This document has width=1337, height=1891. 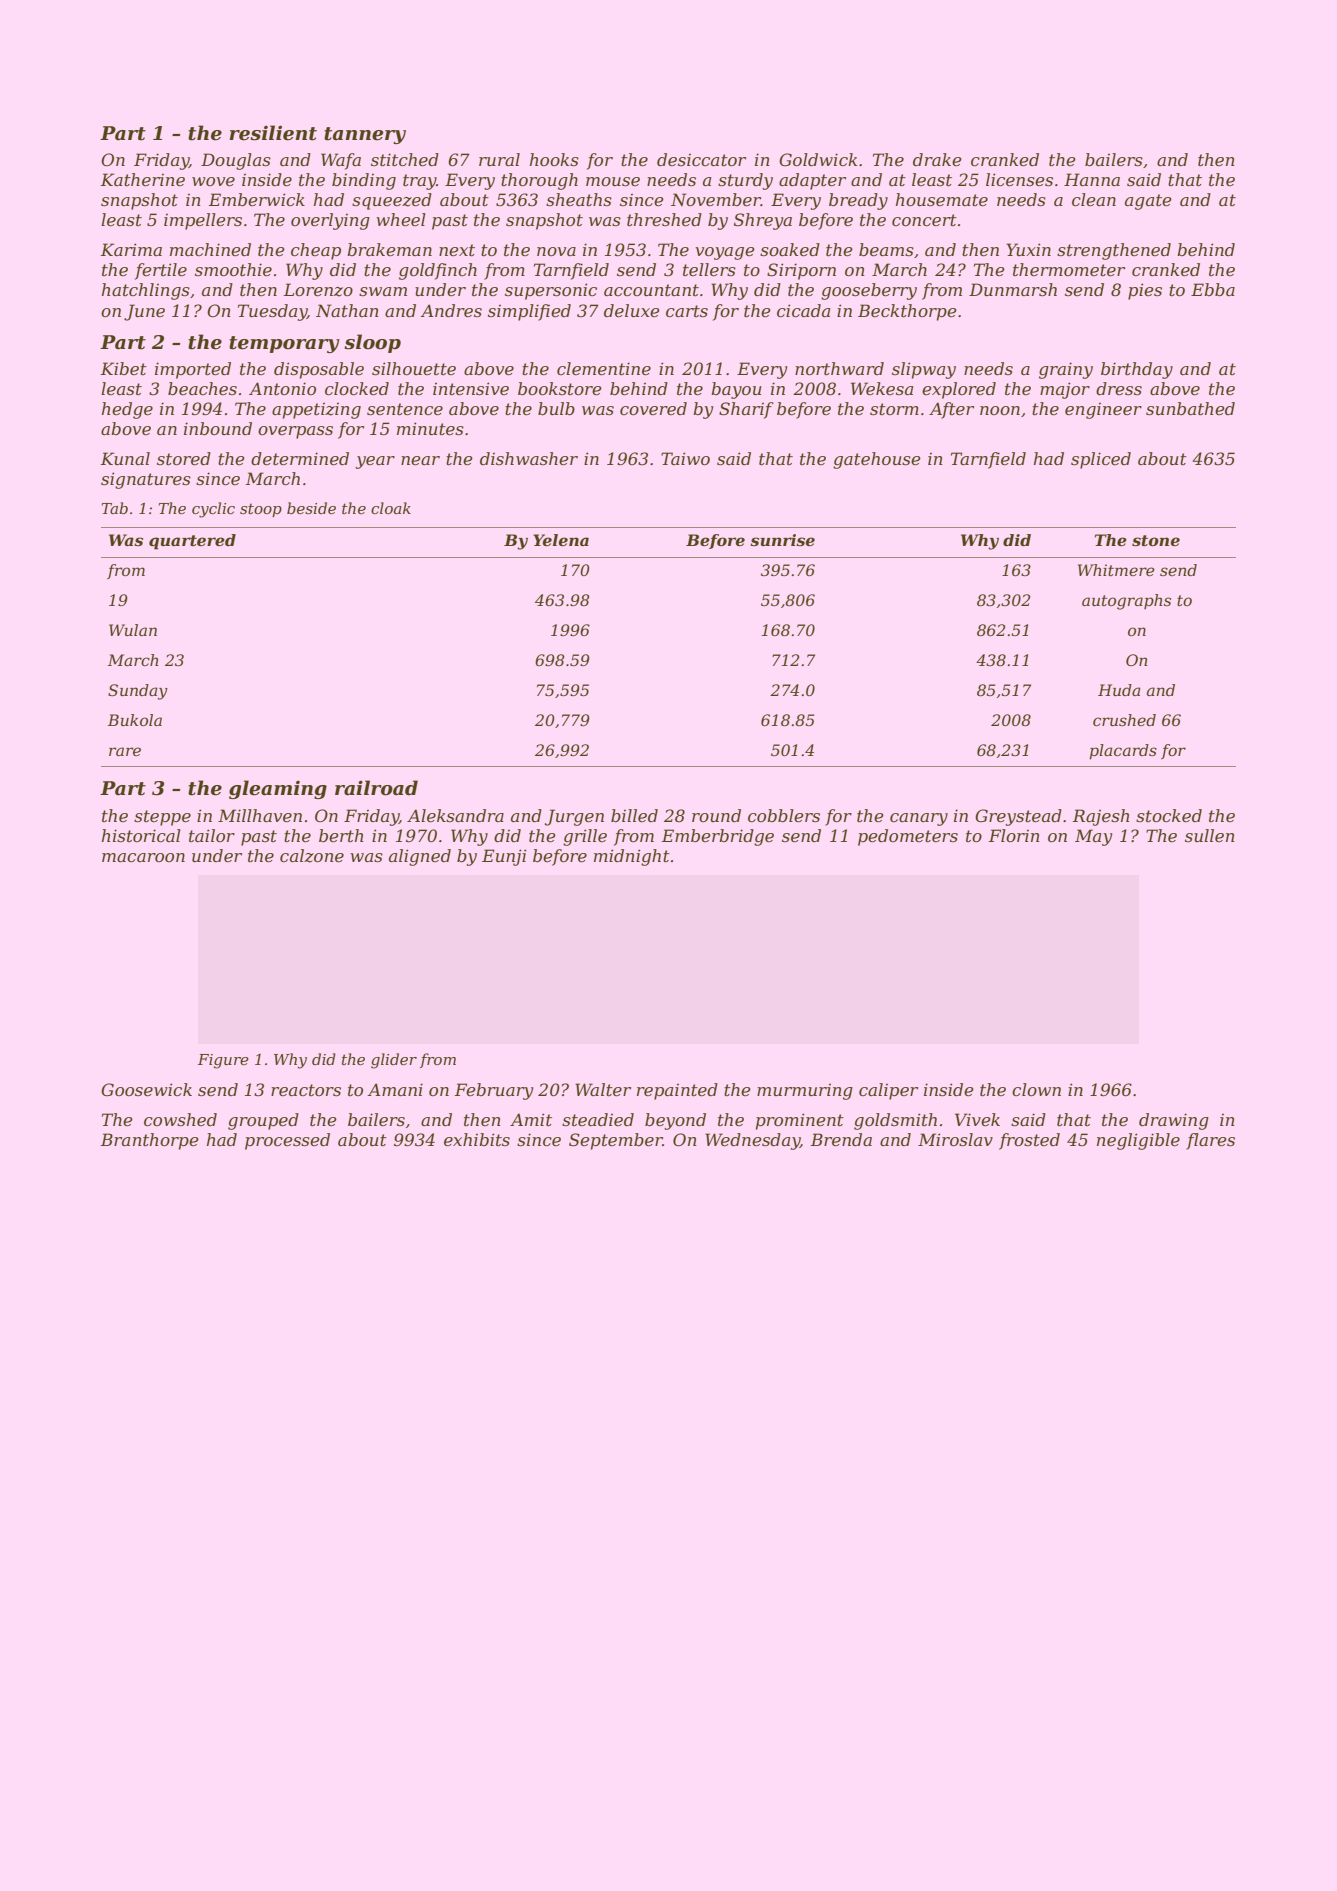 What do you see at coordinates (632, 857) in the document?
I see `midnight` at bounding box center [632, 857].
